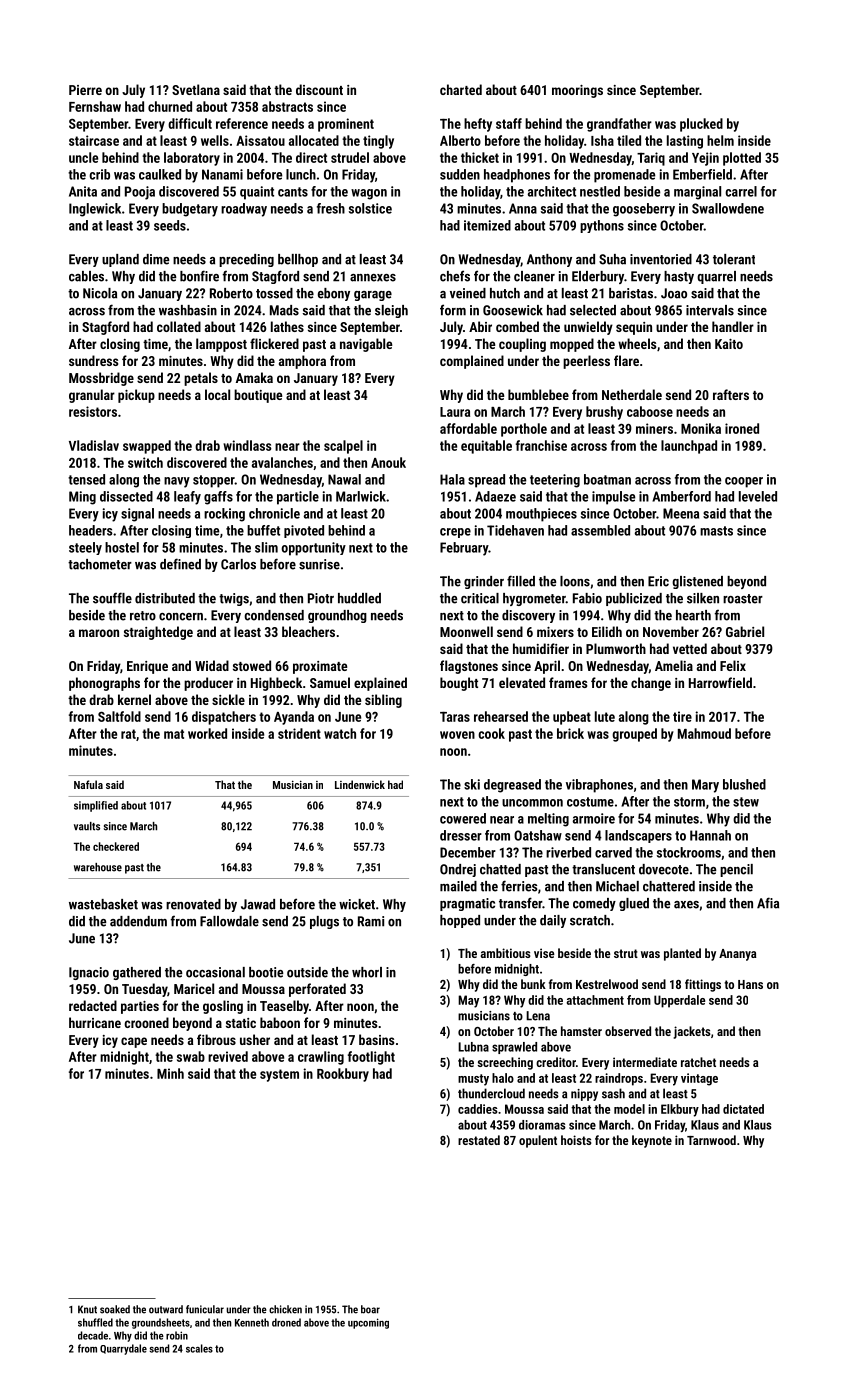 Image resolution: width=849 pixels, height=1400 pixels. Describe the element at coordinates (711, 1140) in the screenshot. I see `Tarnwood` at that location.
